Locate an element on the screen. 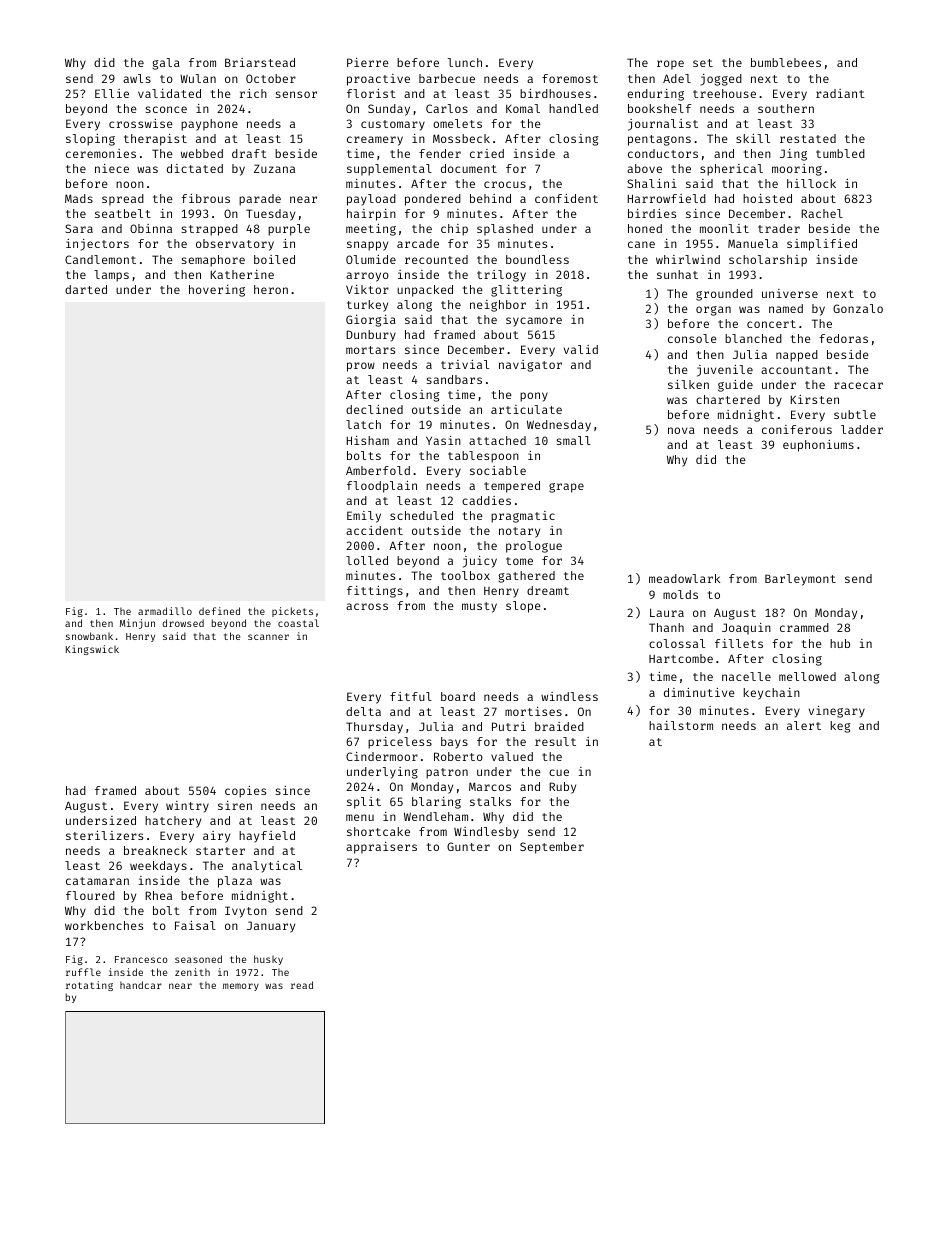  Barleymont is located at coordinates (800, 580).
